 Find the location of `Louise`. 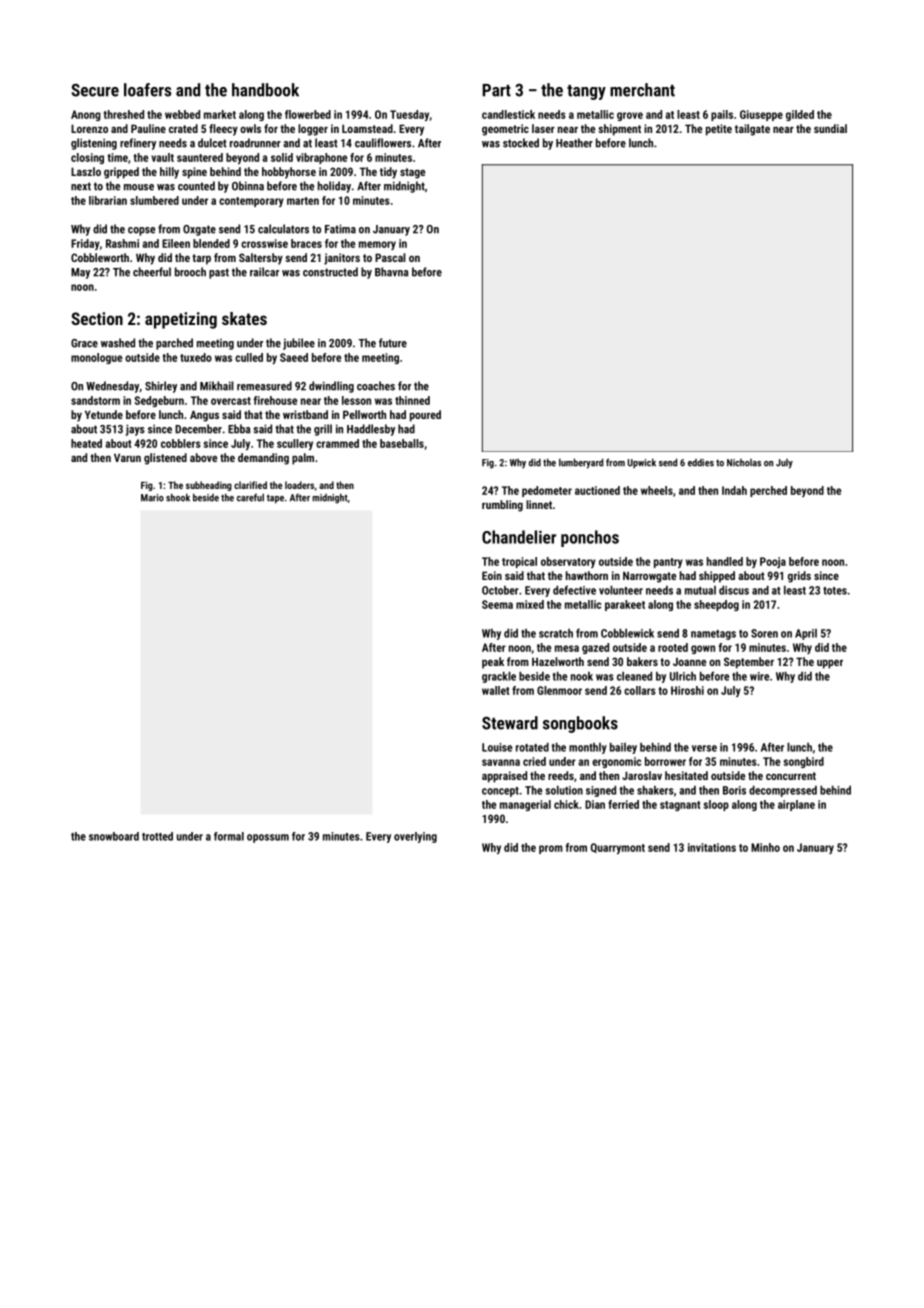

Louise is located at coordinates (497, 747).
